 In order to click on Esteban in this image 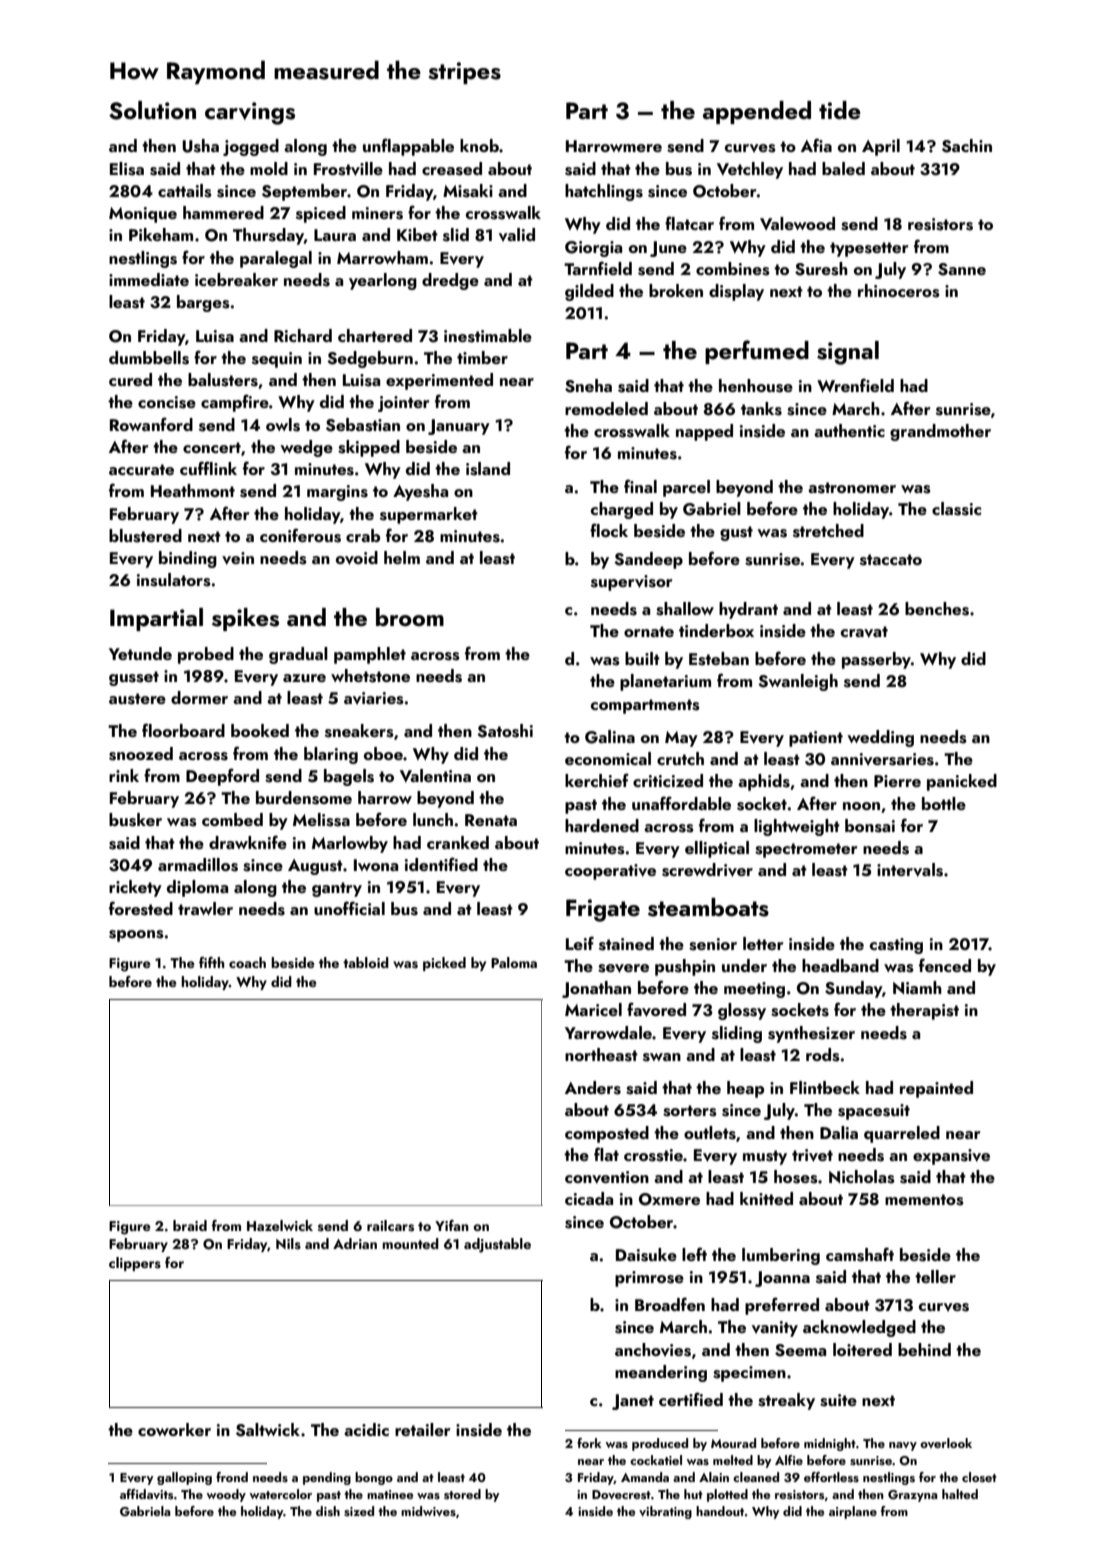, I will do `click(719, 659)`.
